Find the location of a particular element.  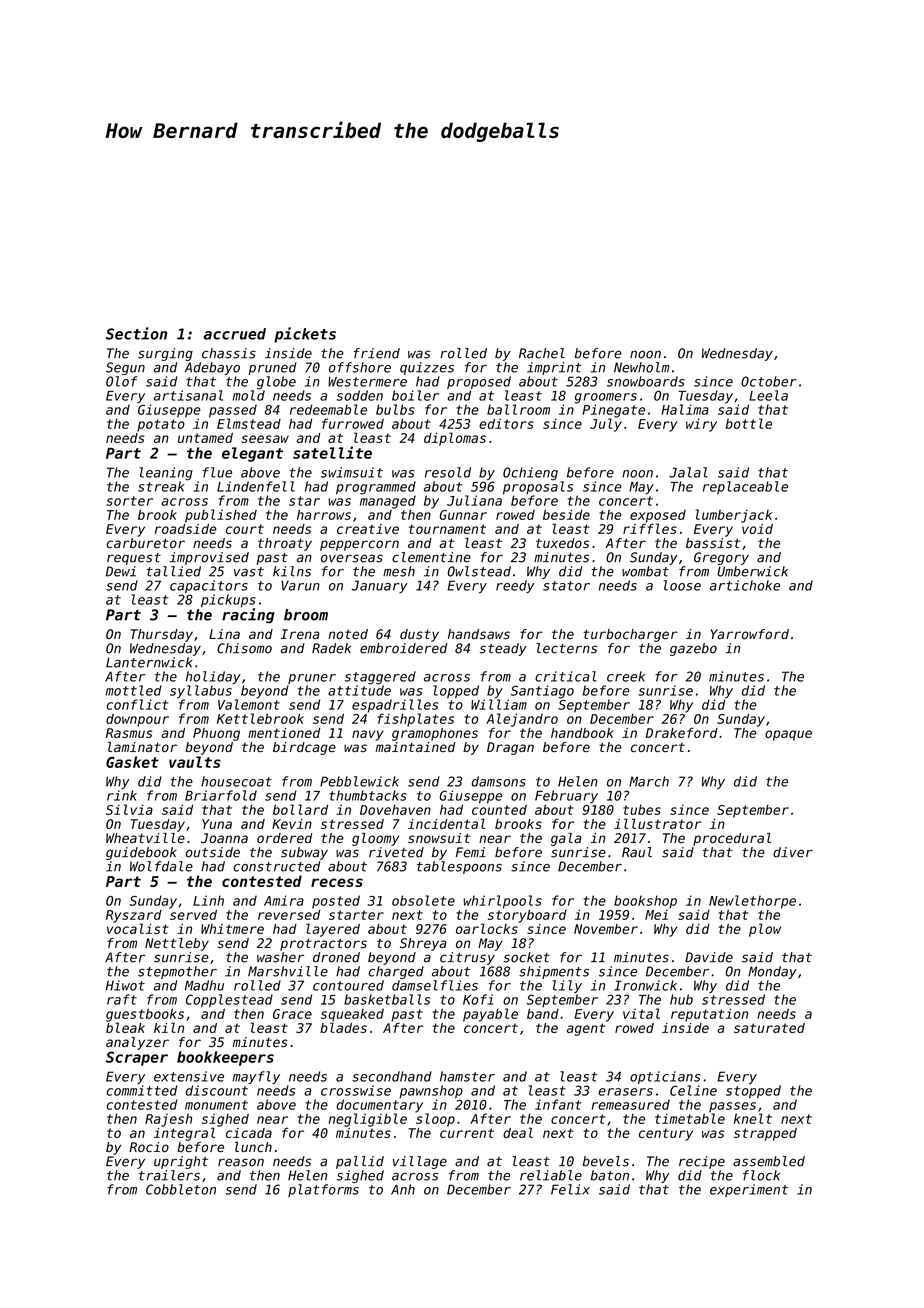

Umberwick is located at coordinates (753, 571).
